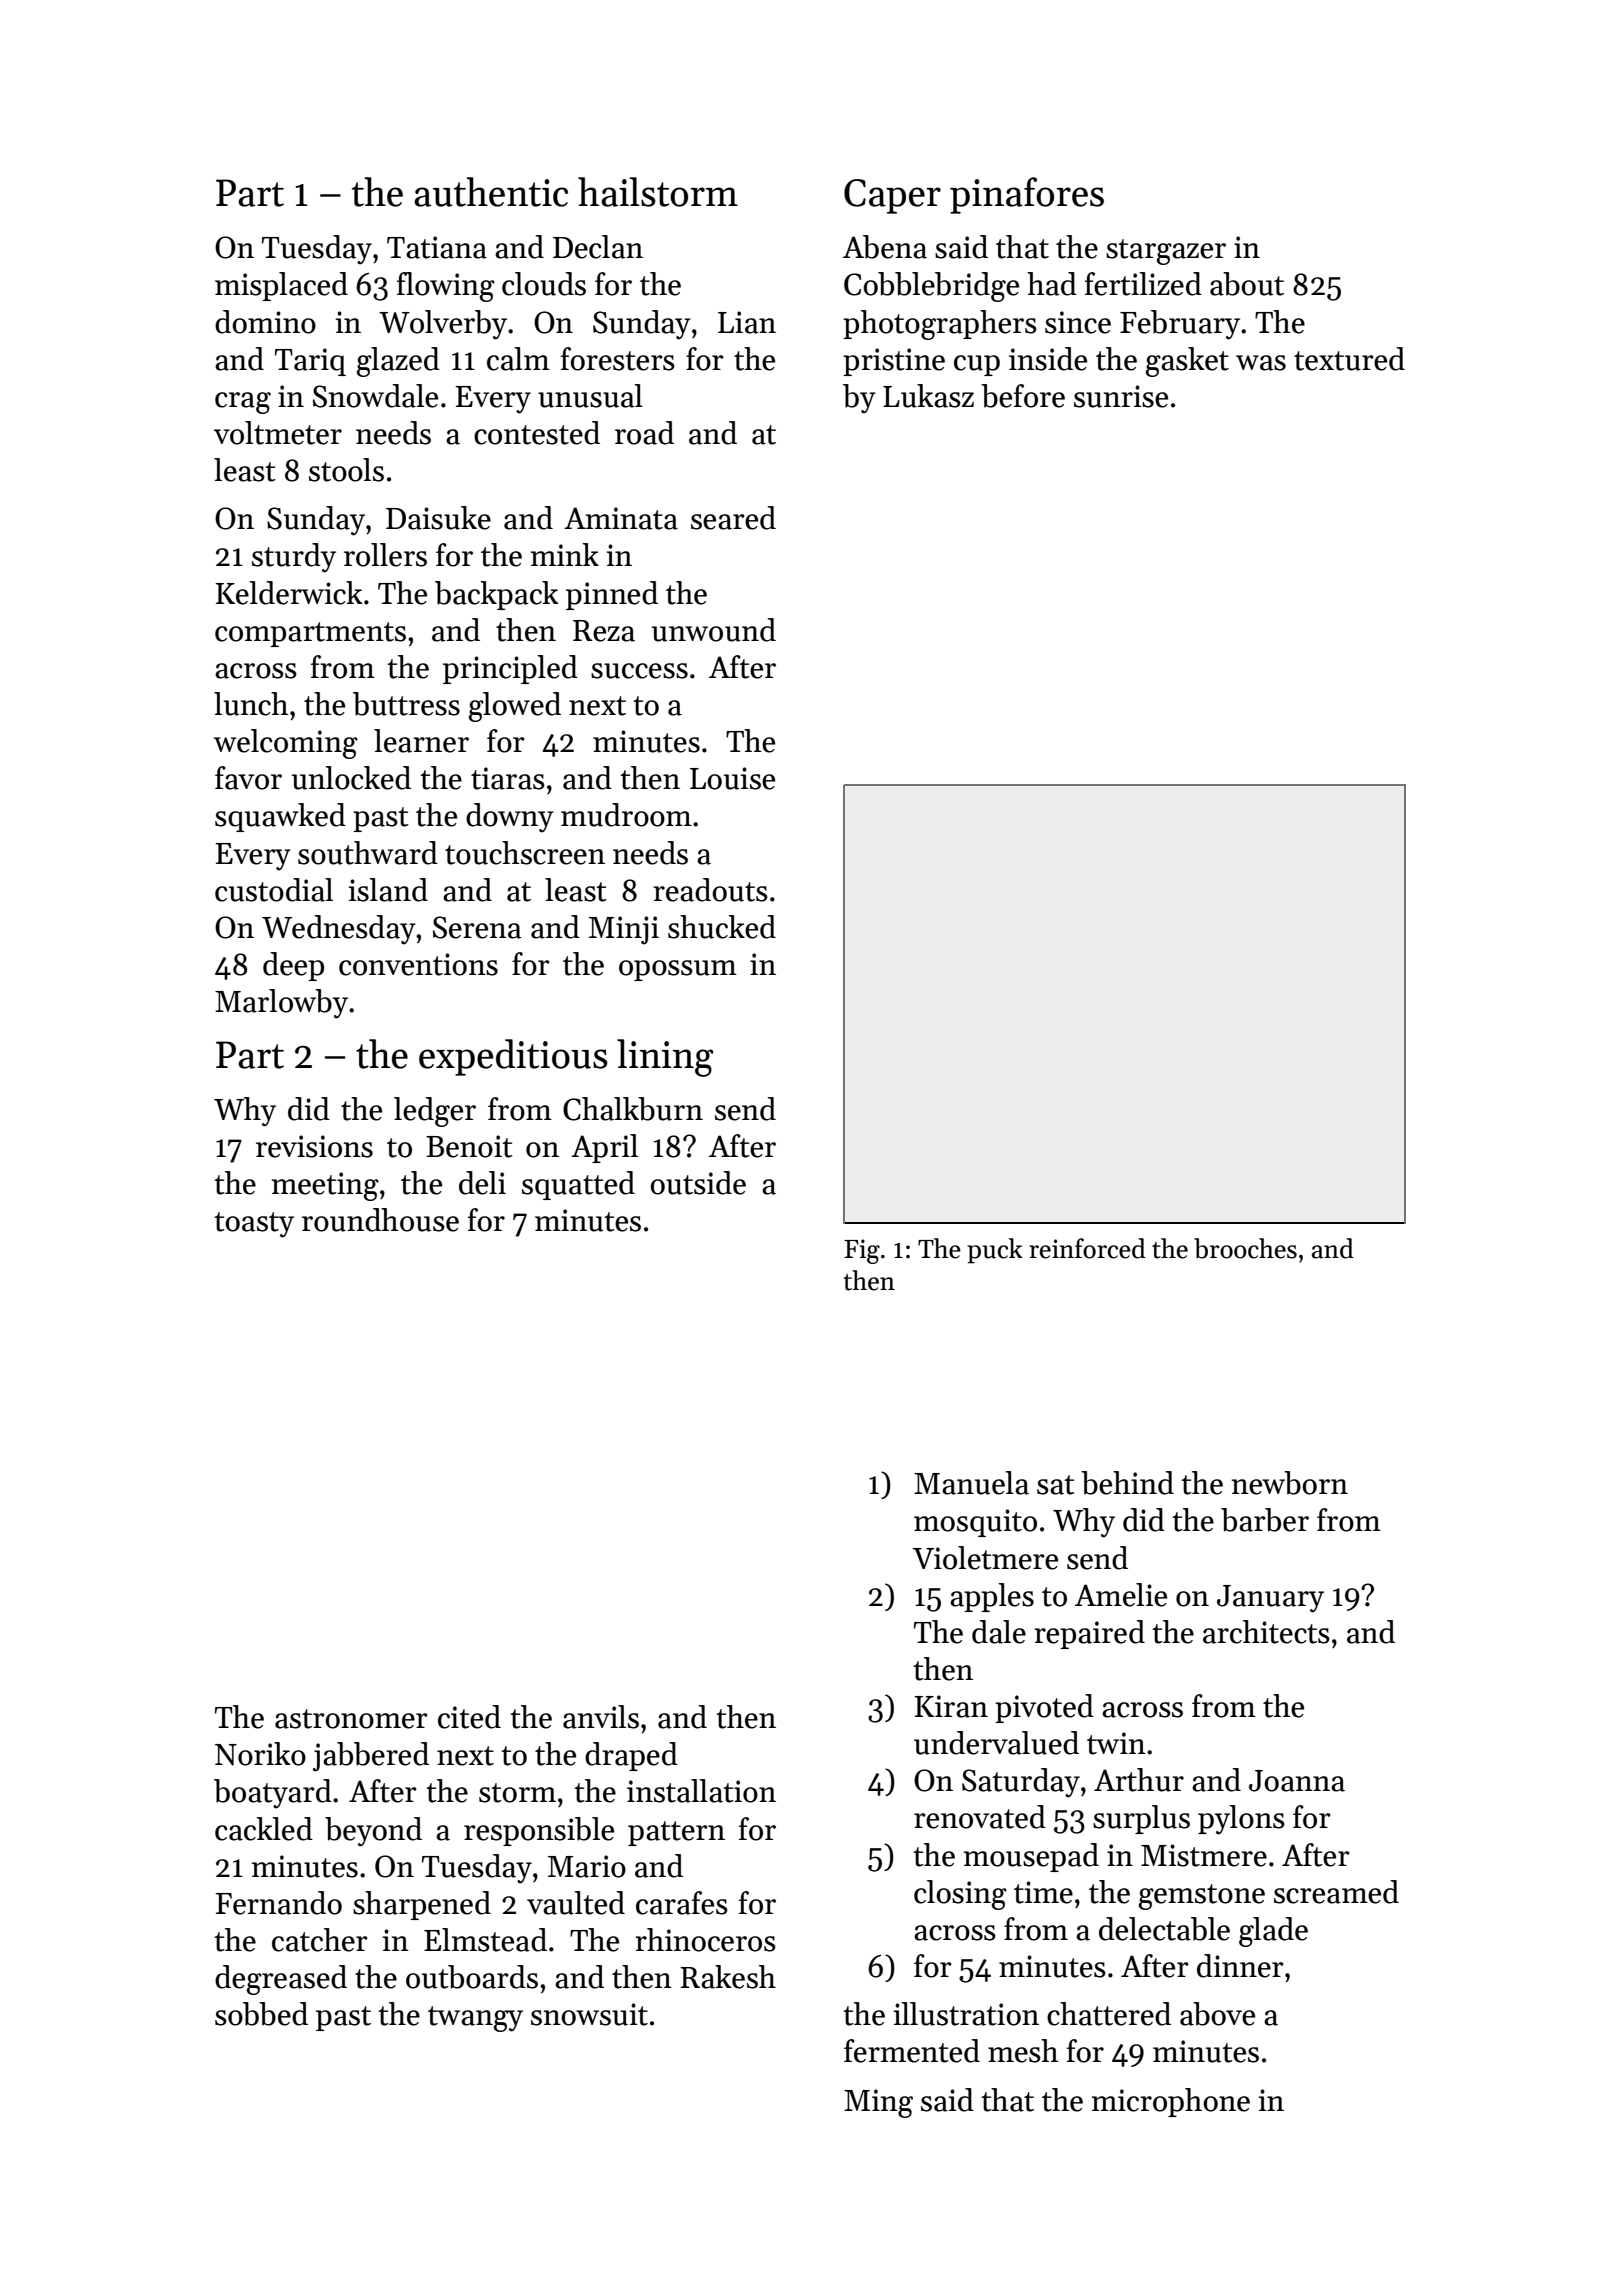 The height and width of the page is (2292, 1620). What do you see at coordinates (732, 778) in the page?
I see `Louise` at bounding box center [732, 778].
